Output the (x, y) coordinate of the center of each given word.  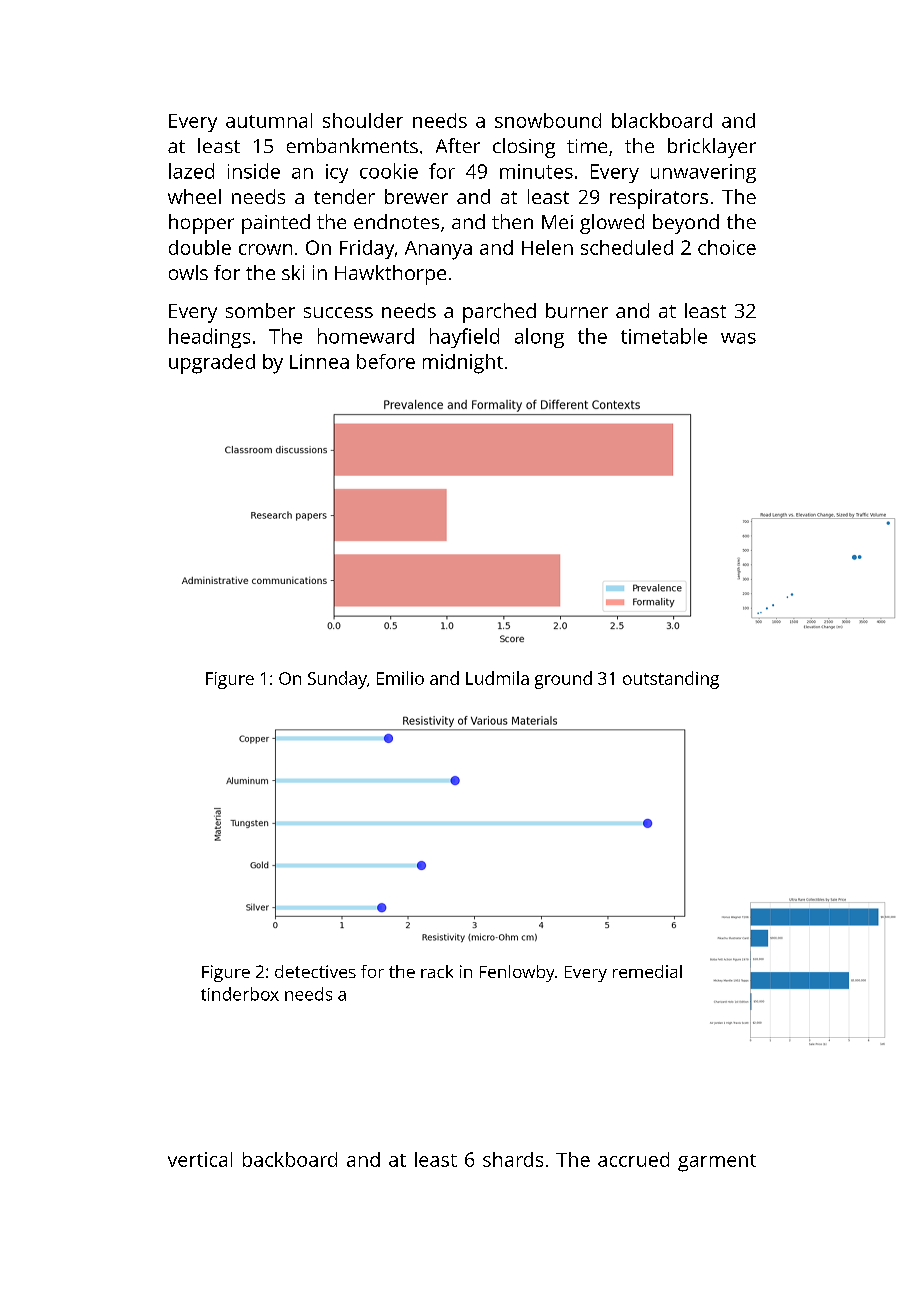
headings (209, 338)
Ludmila (497, 678)
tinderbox (240, 994)
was (738, 338)
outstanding (671, 680)
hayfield (464, 338)
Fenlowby (517, 973)
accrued (633, 1159)
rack (437, 971)
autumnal (269, 120)
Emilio (400, 678)
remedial (647, 971)
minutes (536, 171)
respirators (659, 199)
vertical (200, 1159)
